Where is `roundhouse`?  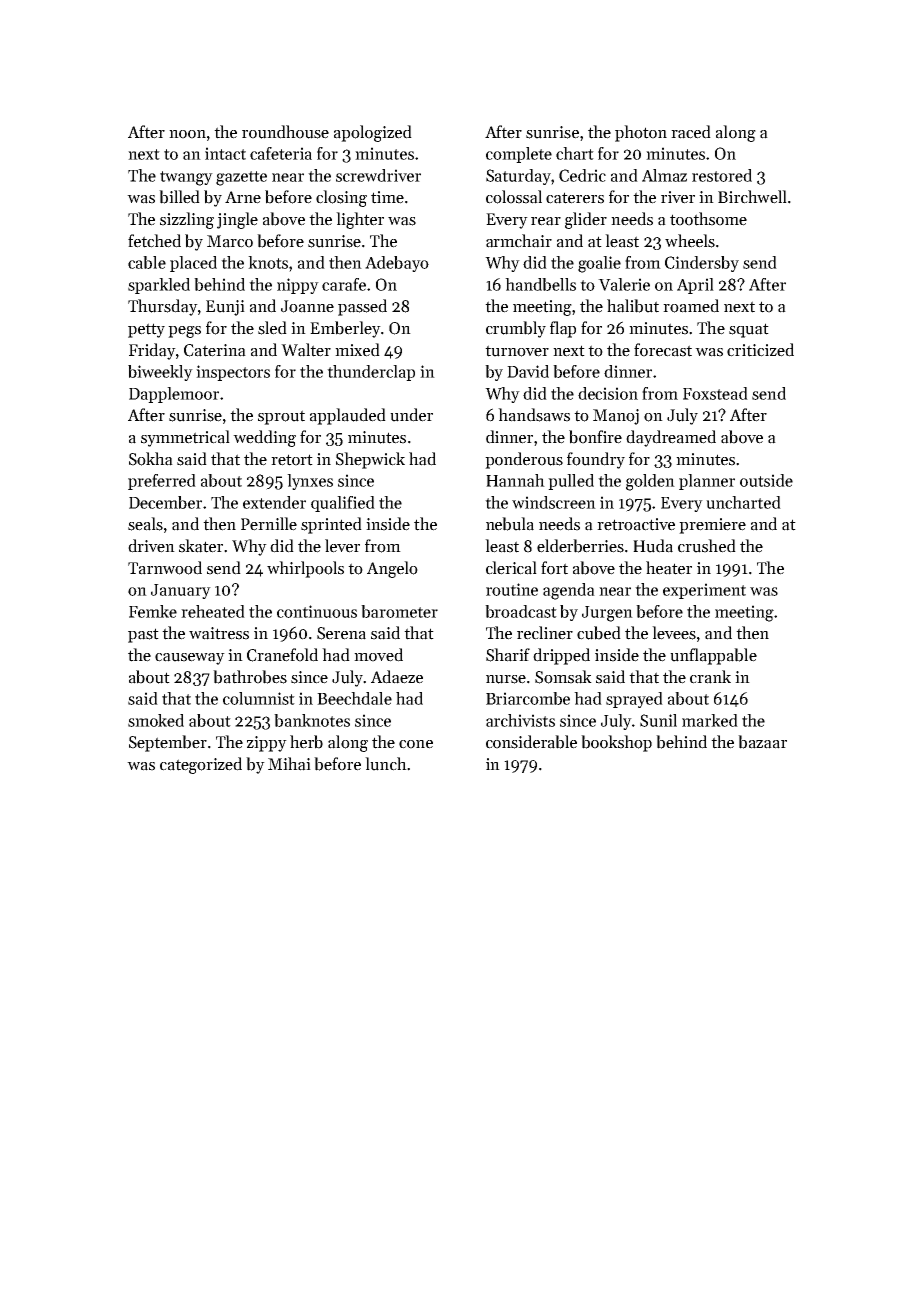 roundhouse is located at coordinates (285, 132).
